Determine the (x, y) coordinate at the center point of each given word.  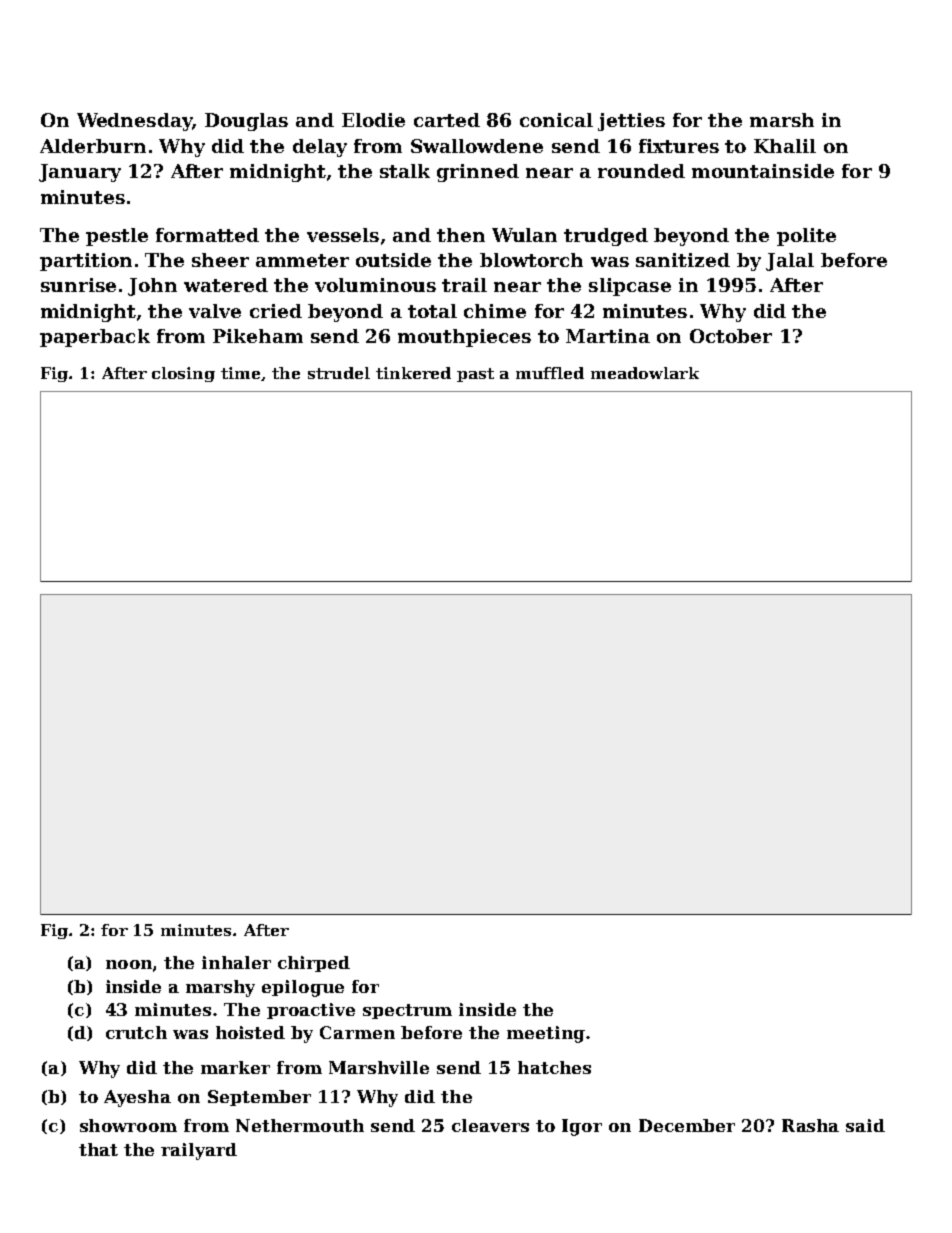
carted (447, 120)
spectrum (407, 1011)
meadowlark (645, 373)
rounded (641, 171)
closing (183, 374)
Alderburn (93, 146)
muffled (550, 373)
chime (495, 311)
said (865, 1125)
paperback (95, 338)
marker (235, 1067)
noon (129, 964)
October (731, 336)
